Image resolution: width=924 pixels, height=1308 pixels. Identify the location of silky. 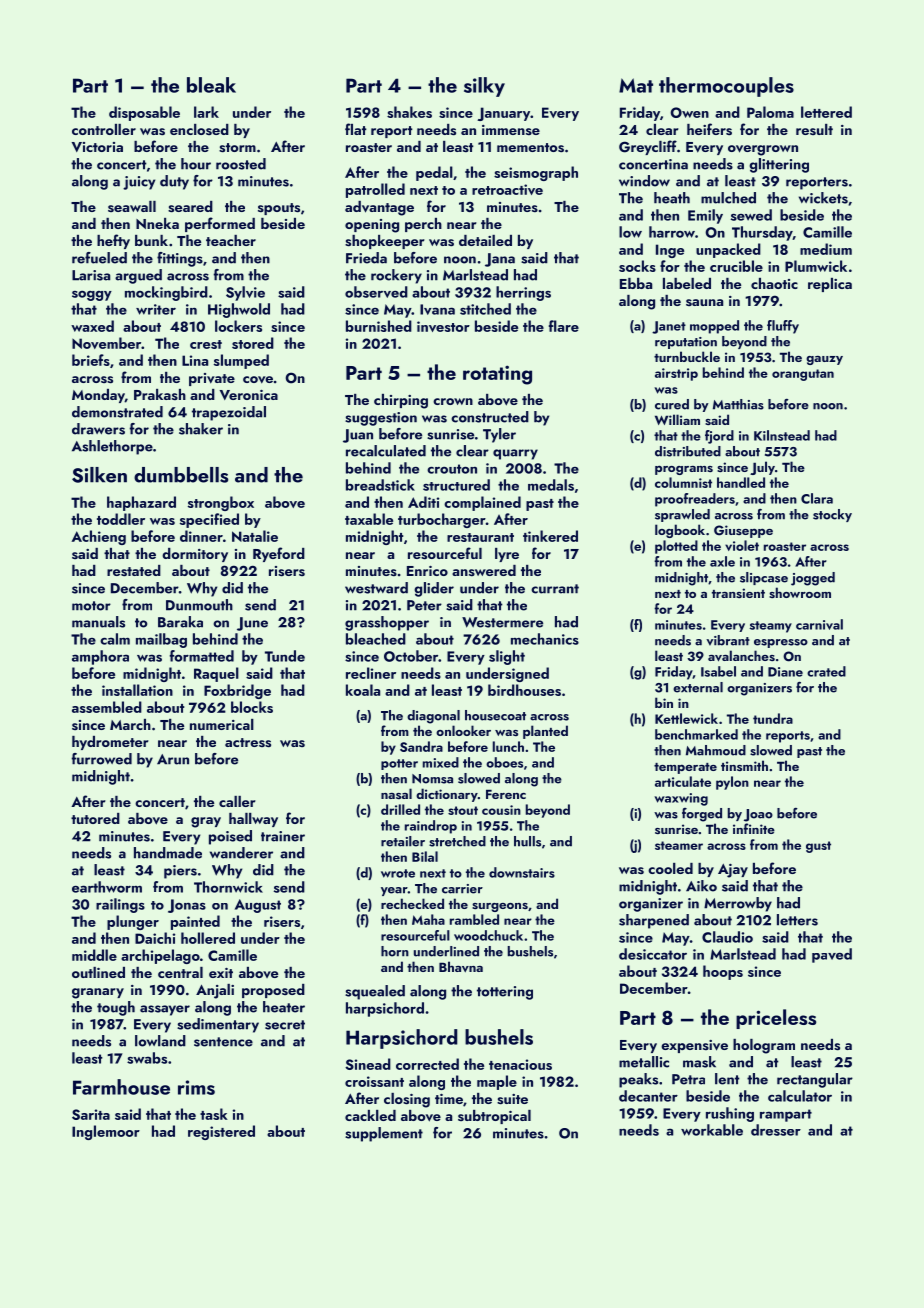
(484, 87).
